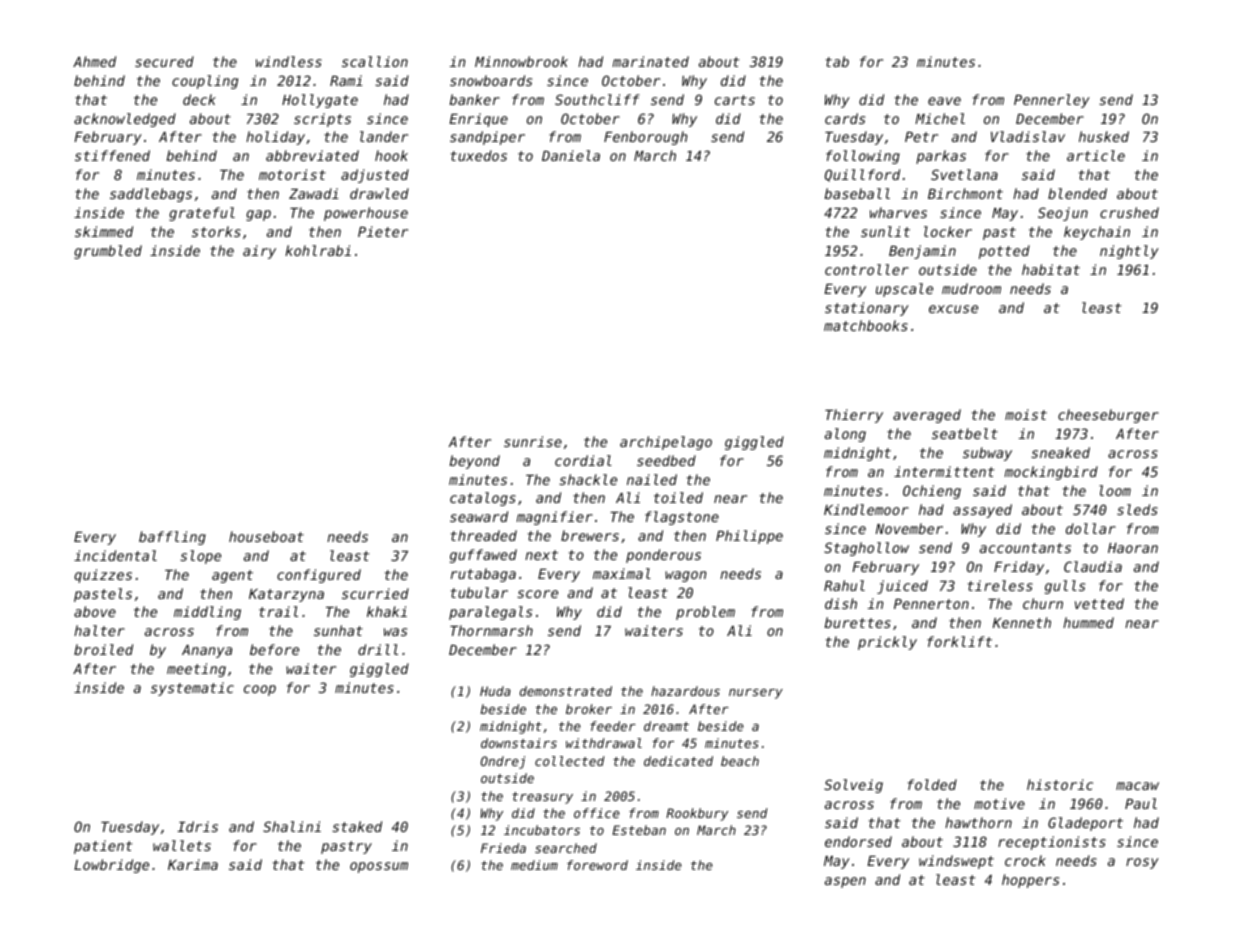 The image size is (1233, 952). Describe the element at coordinates (845, 882) in the image. I see `aspen` at that location.
